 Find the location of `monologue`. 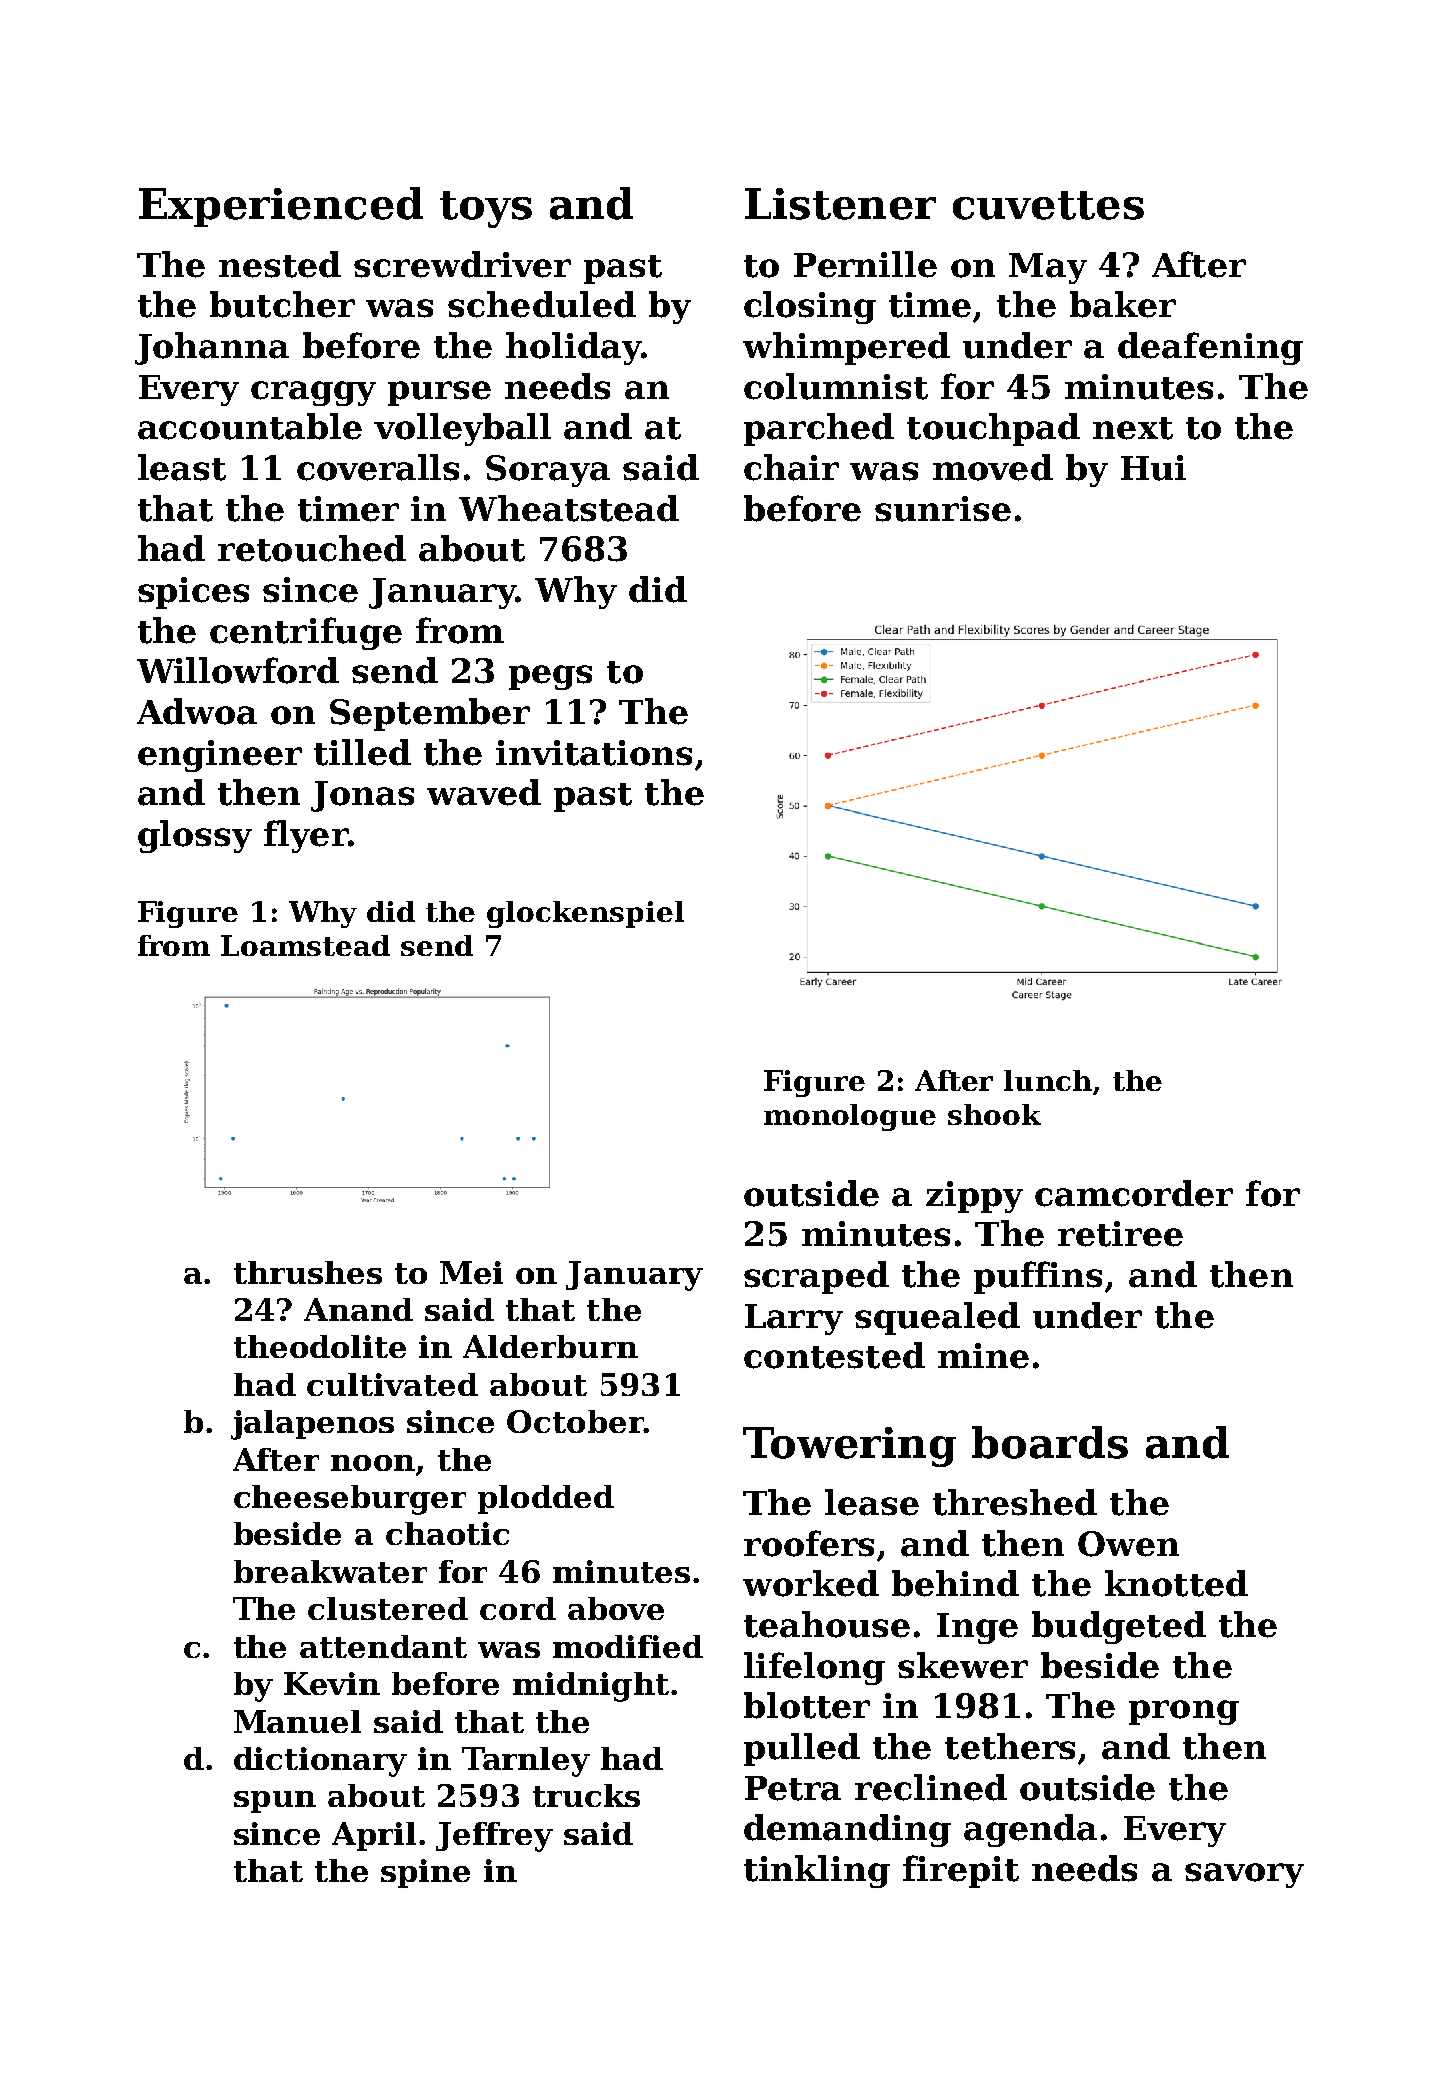

monologue is located at coordinates (850, 1117).
